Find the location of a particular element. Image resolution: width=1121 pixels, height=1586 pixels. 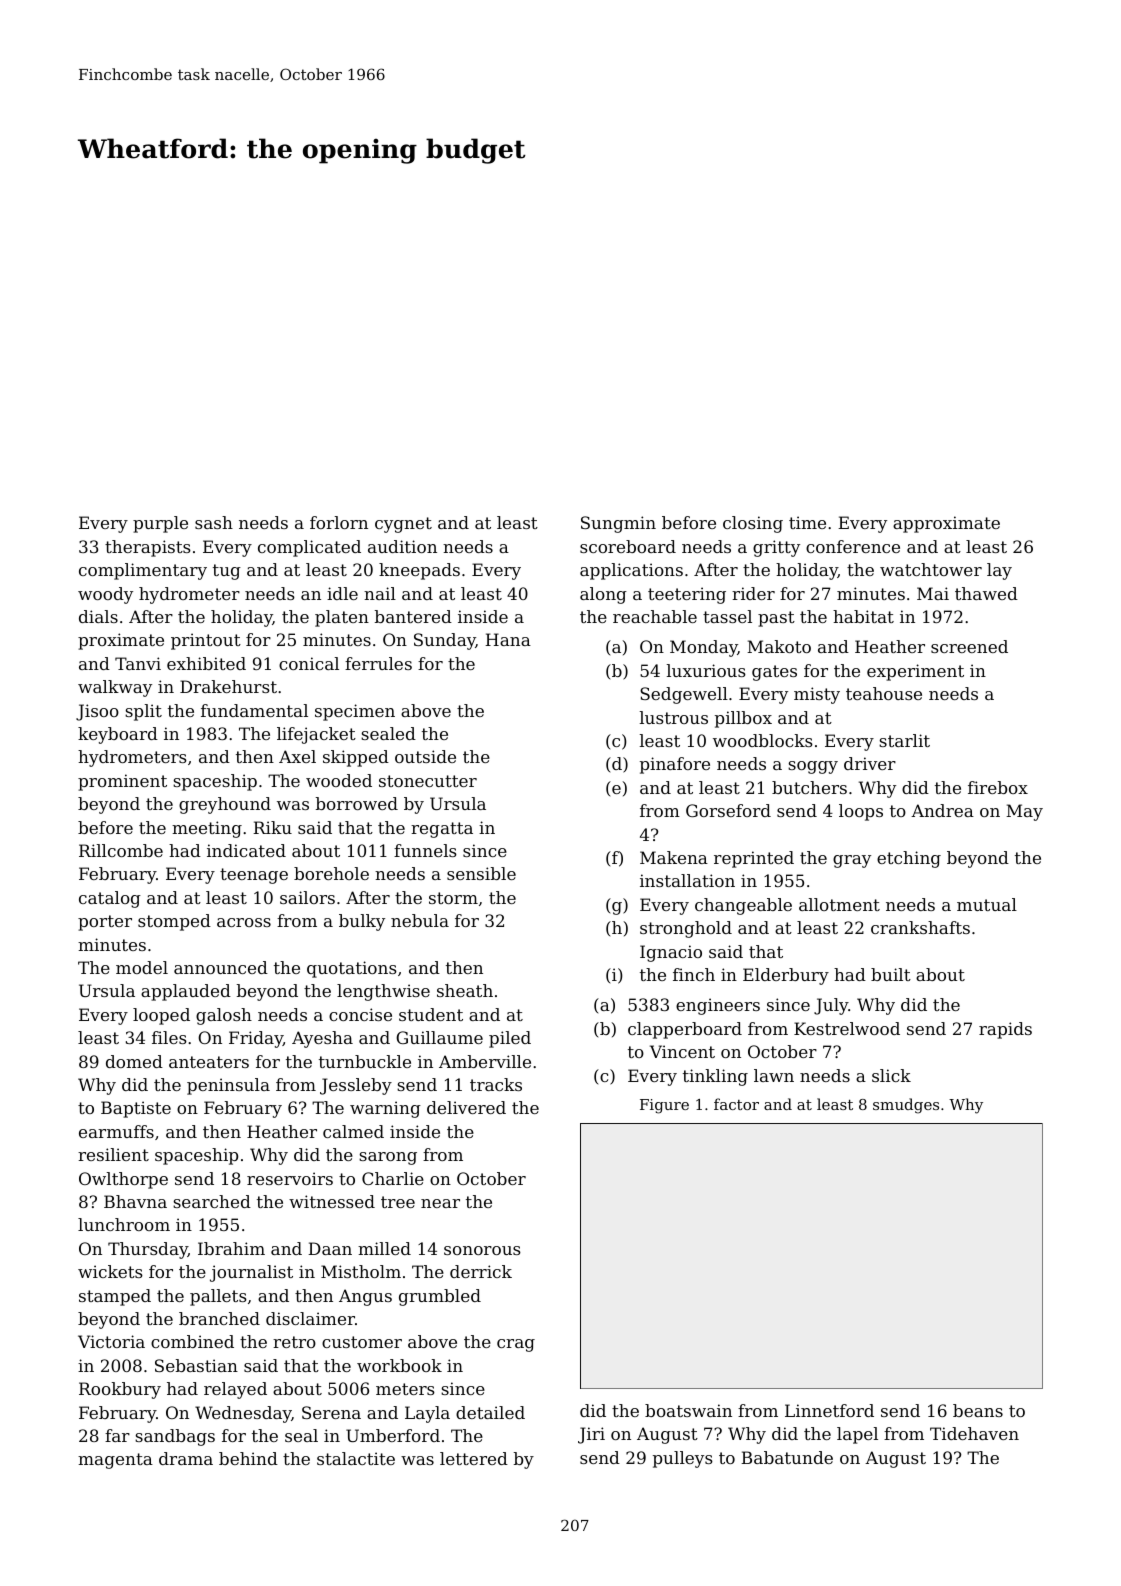

pinafore is located at coordinates (675, 765).
